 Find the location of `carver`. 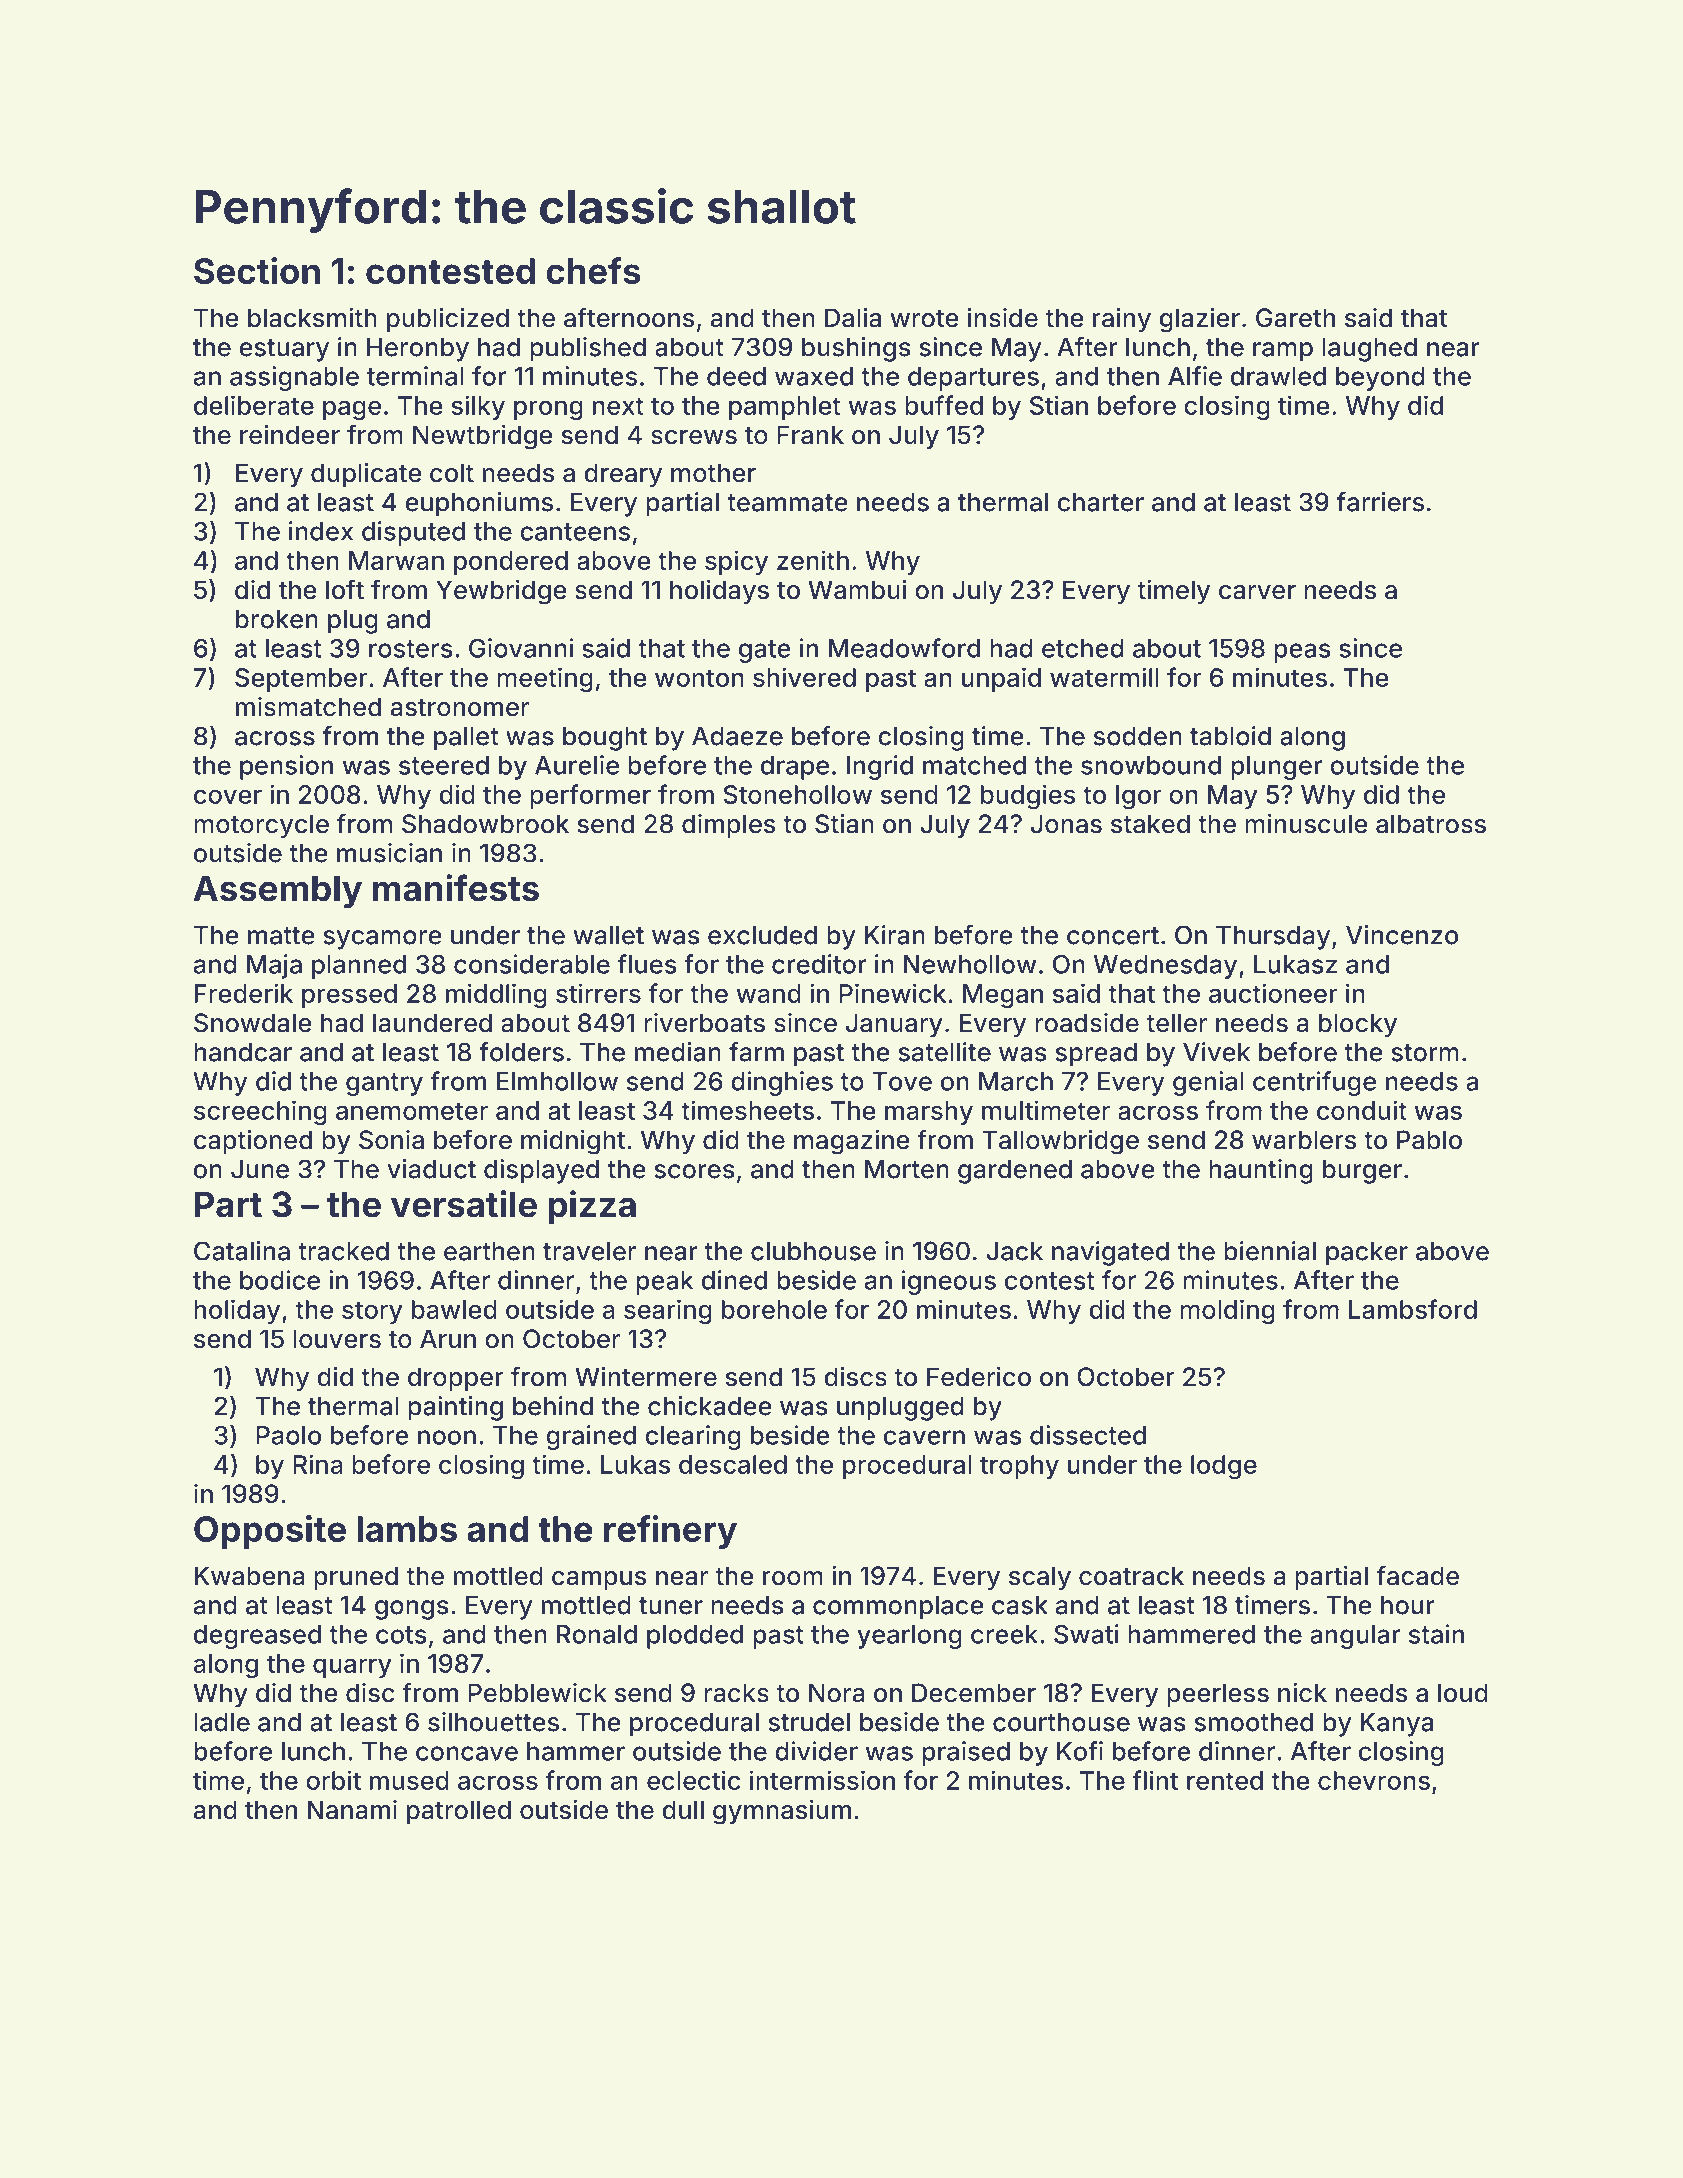

carver is located at coordinates (1257, 592).
